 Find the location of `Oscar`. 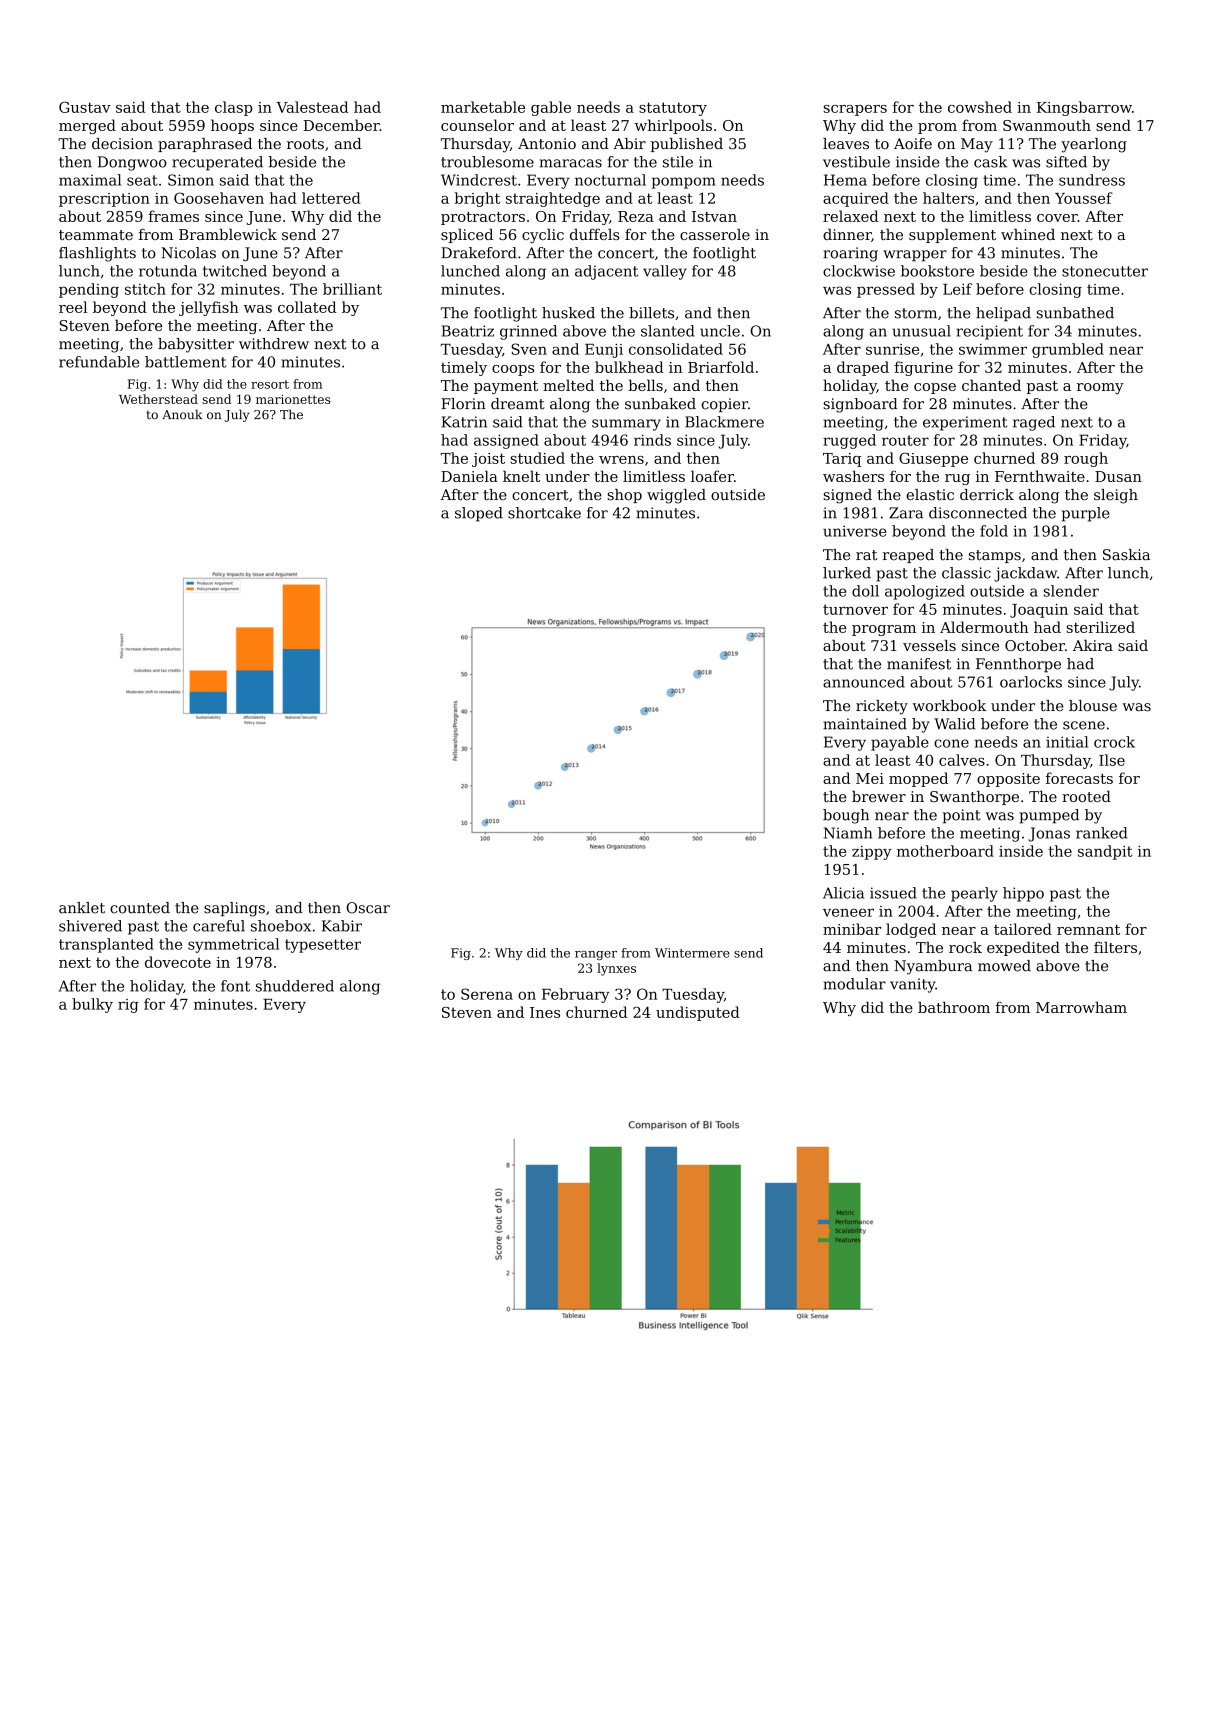

Oscar is located at coordinates (368, 908).
